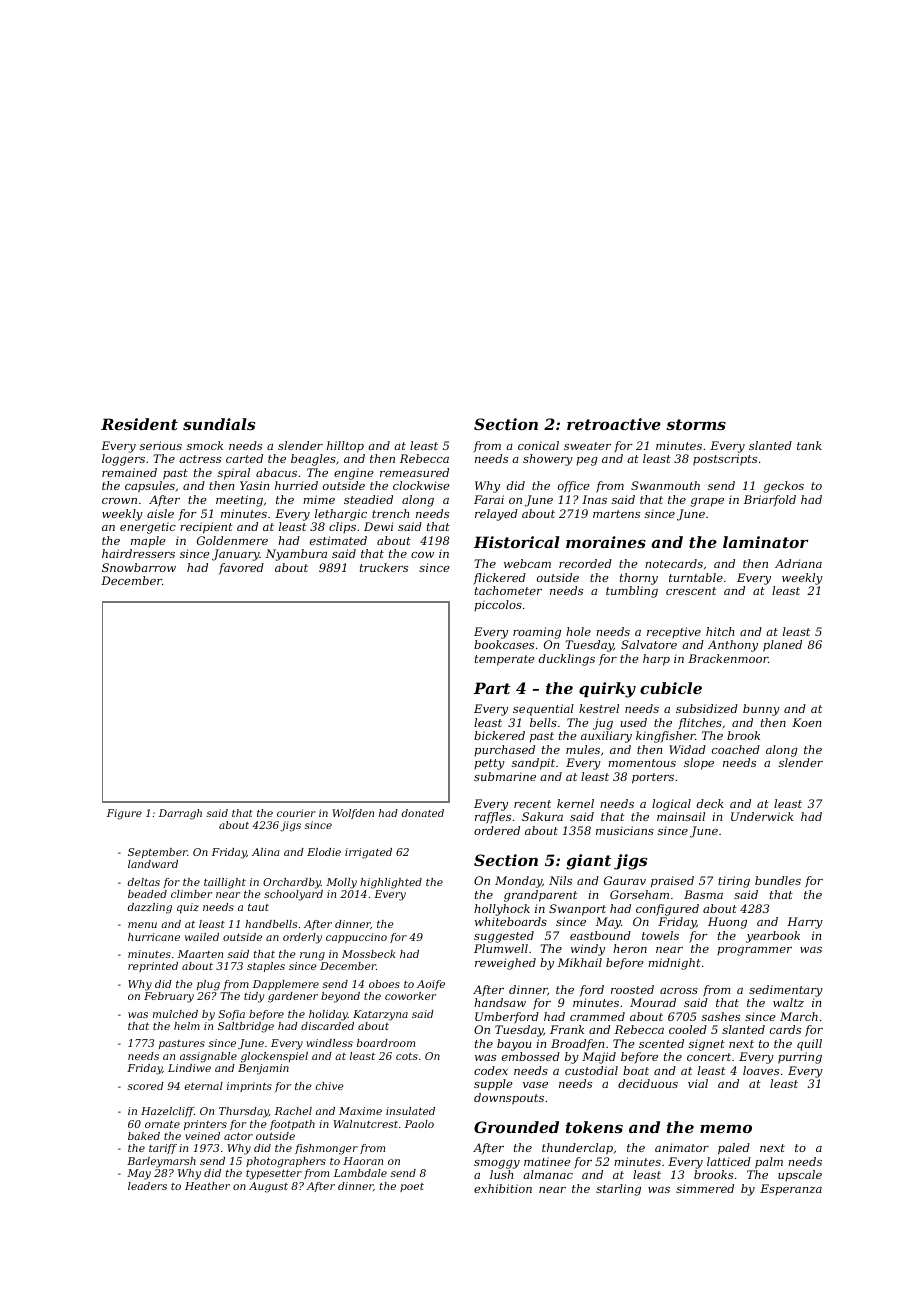 The width and height of the image is (924, 1308). Describe the element at coordinates (180, 814) in the image. I see `Darragh` at that location.
